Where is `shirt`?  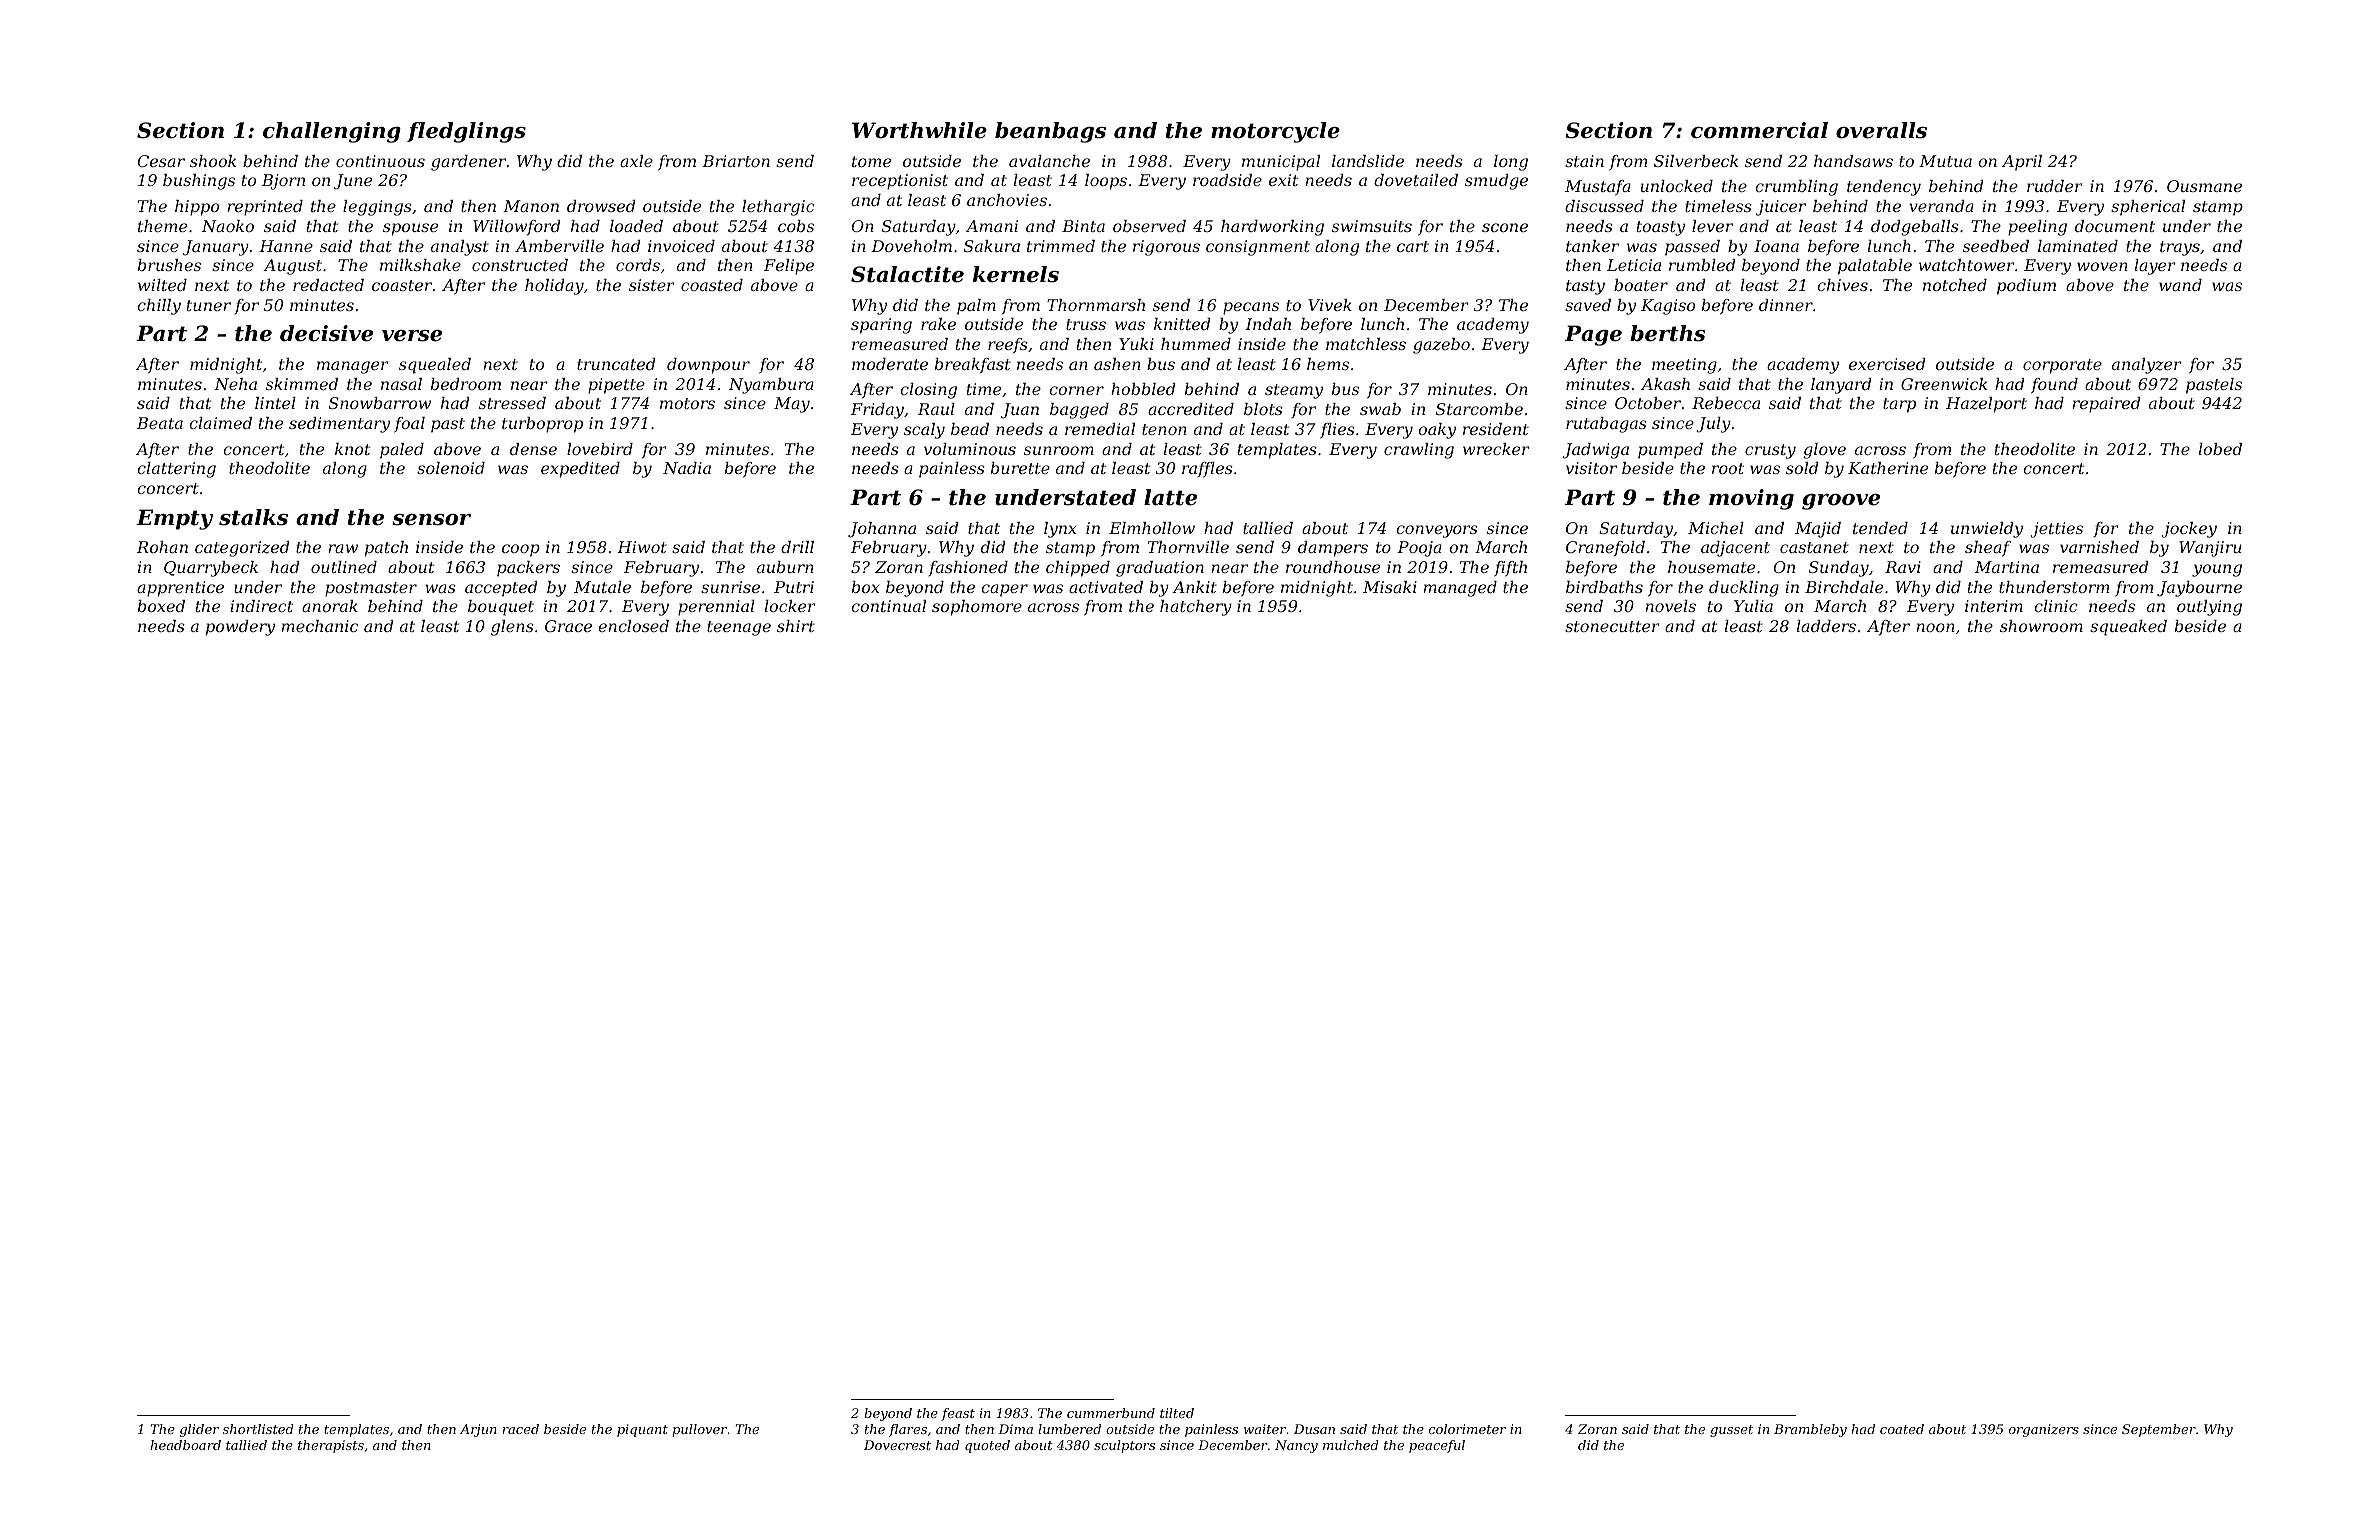 shirt is located at coordinates (796, 626).
